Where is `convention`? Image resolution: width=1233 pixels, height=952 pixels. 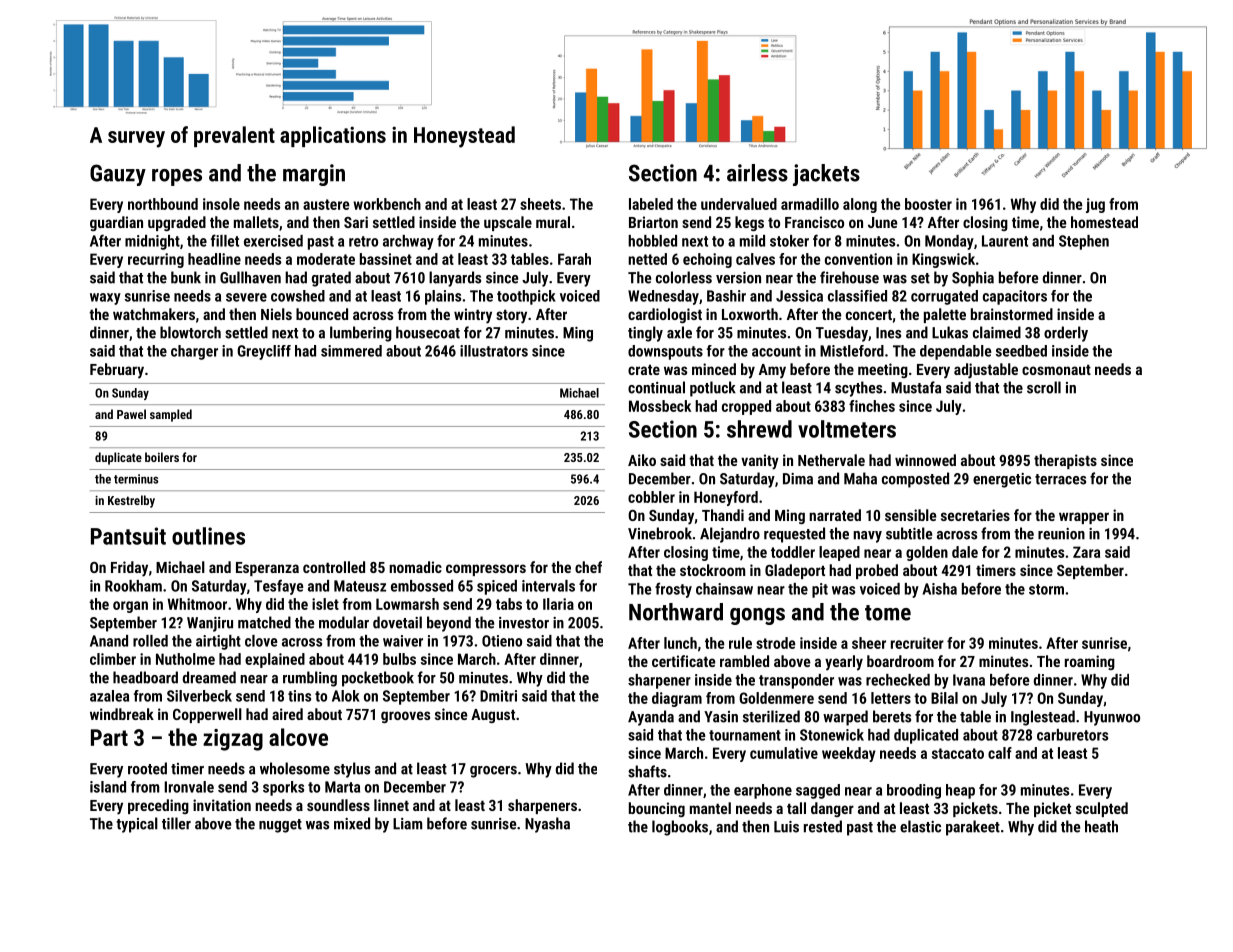 convention is located at coordinates (858, 259).
